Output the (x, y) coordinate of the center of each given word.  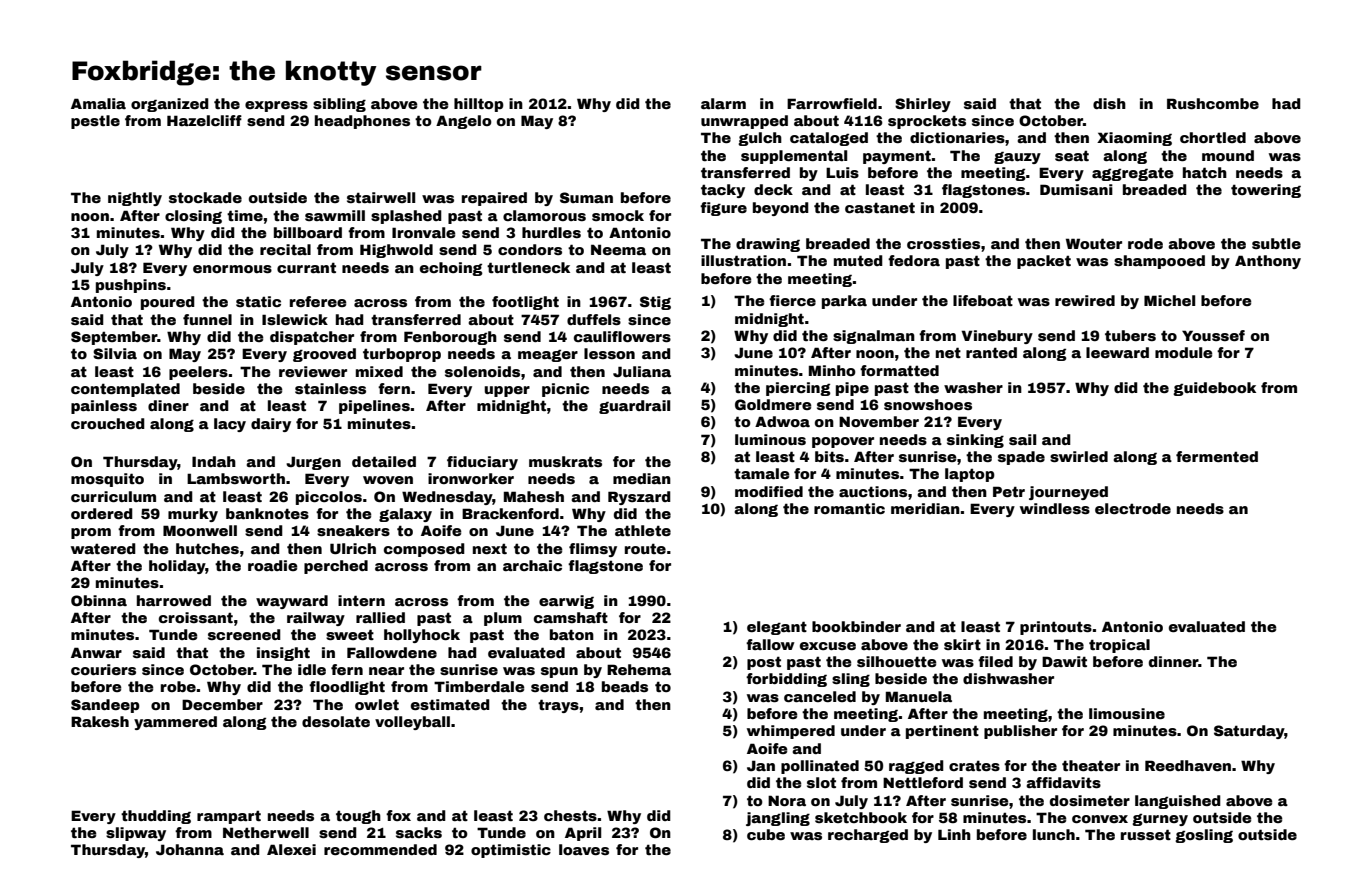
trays (558, 706)
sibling (339, 105)
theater (1091, 765)
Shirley (923, 105)
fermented (1217, 456)
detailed (384, 461)
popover (843, 442)
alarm (723, 103)
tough (358, 817)
